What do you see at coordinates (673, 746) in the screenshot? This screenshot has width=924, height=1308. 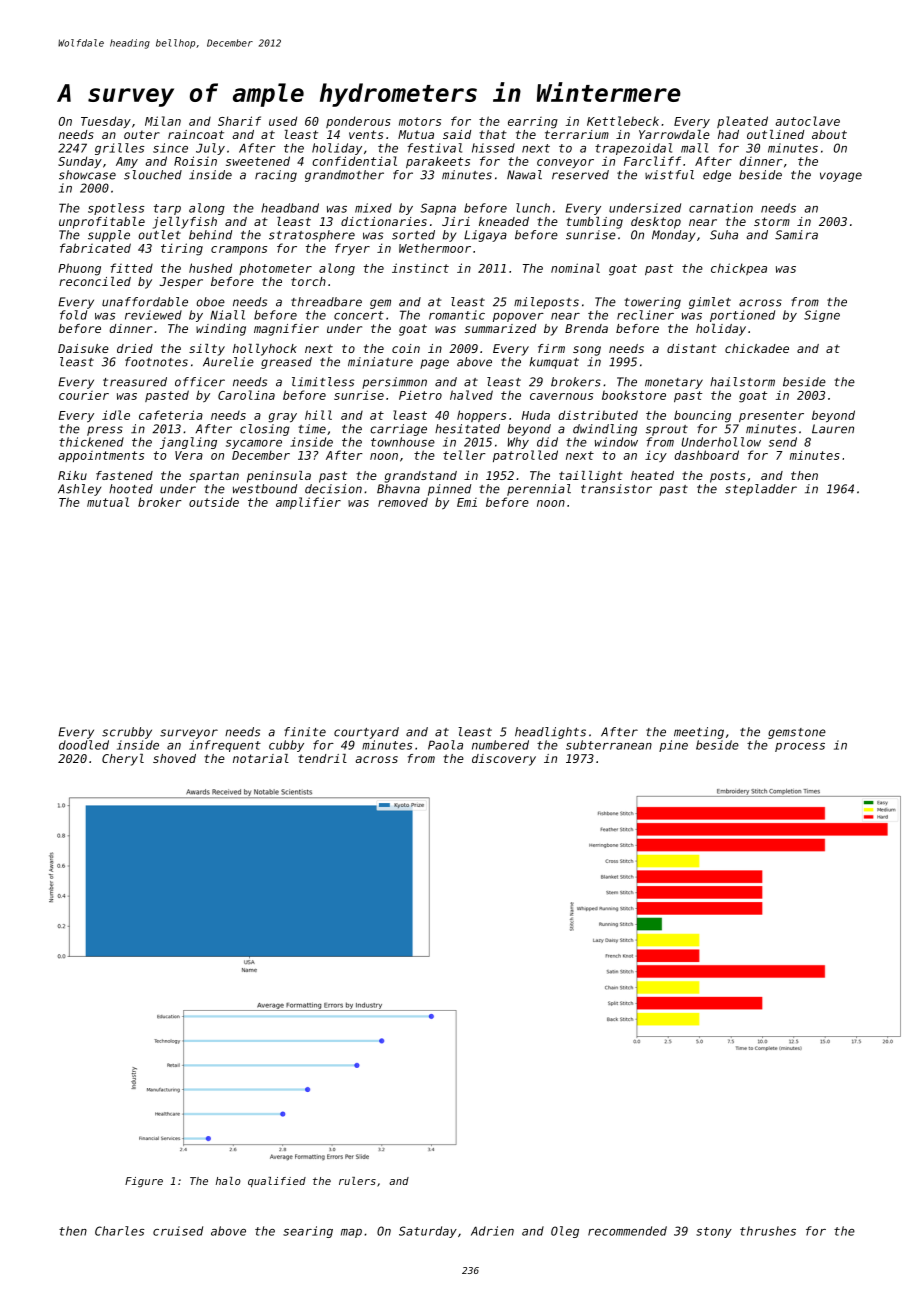 I see `pine` at bounding box center [673, 746].
